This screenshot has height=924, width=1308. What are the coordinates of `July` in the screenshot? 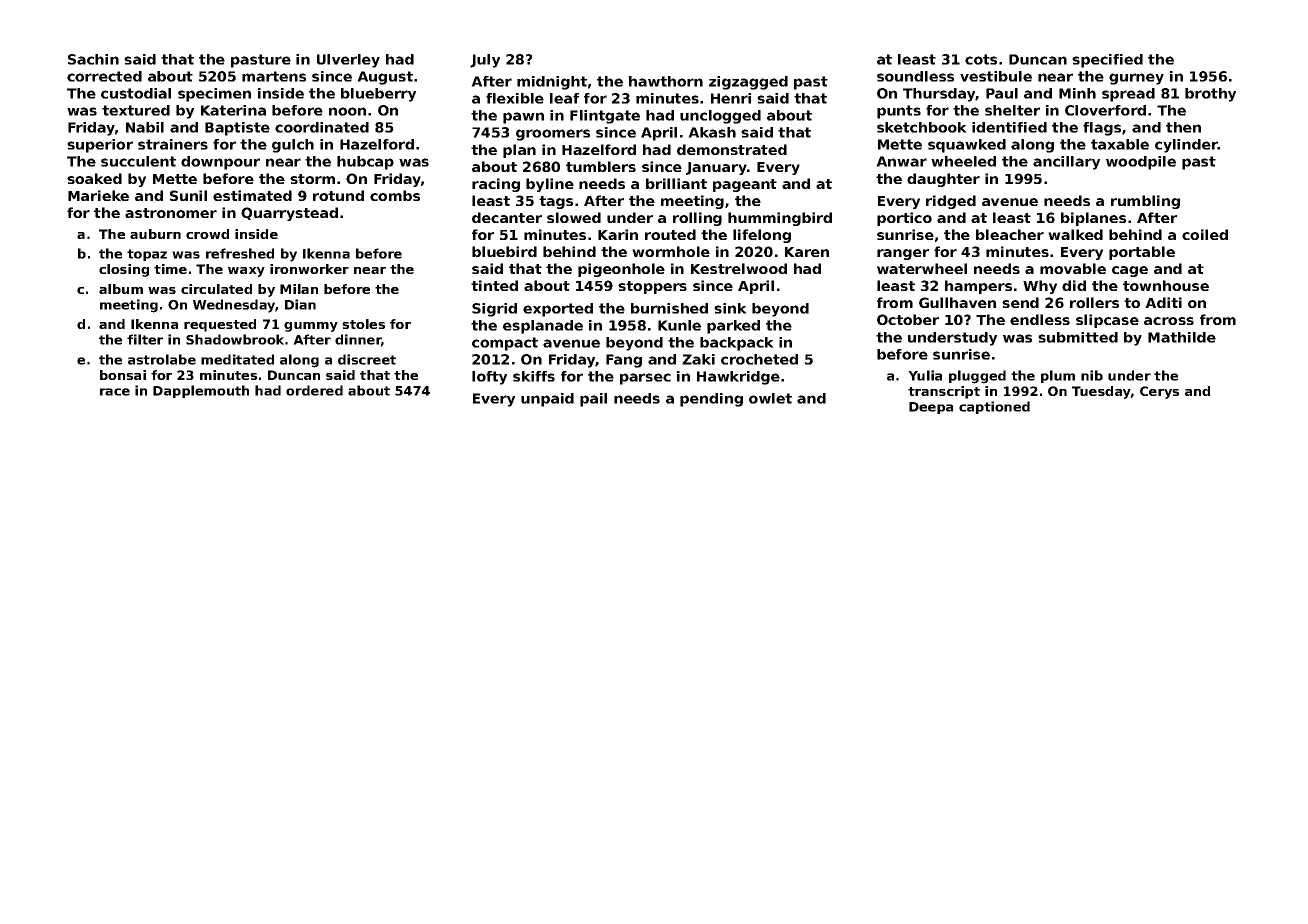 It's located at (485, 61).
